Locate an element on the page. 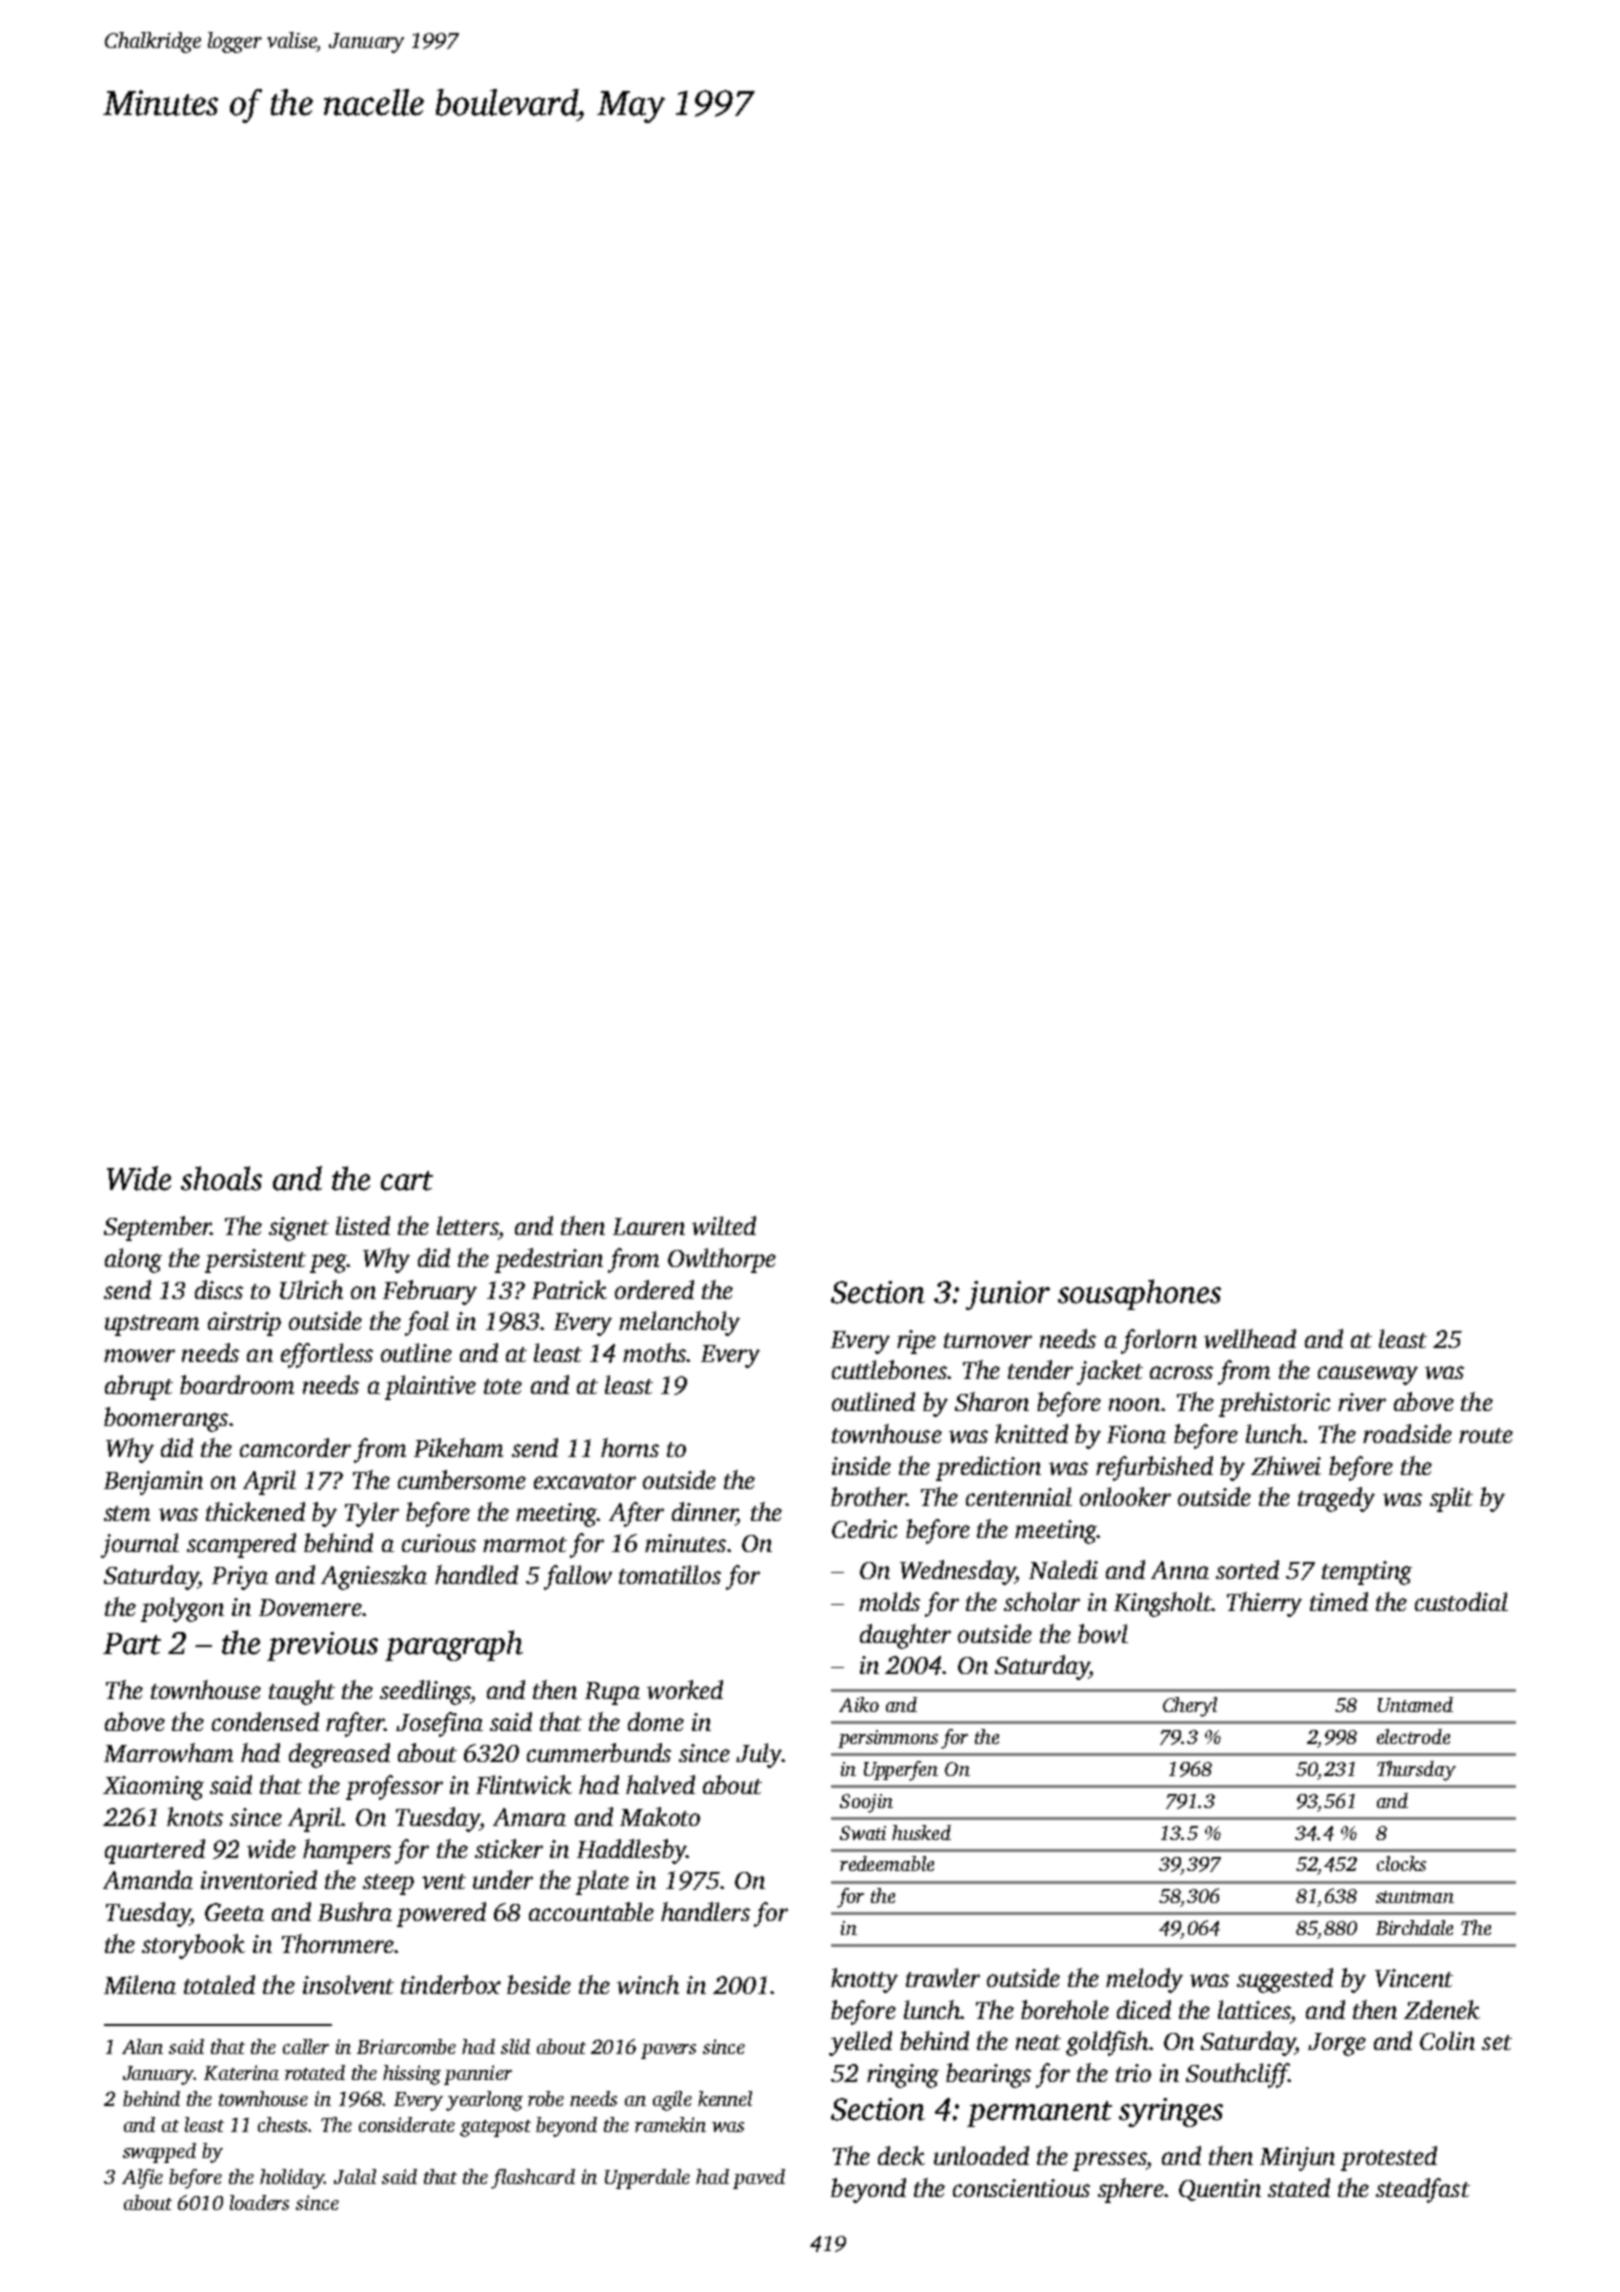 The image size is (1620, 2292). flashcard is located at coordinates (533, 2179).
